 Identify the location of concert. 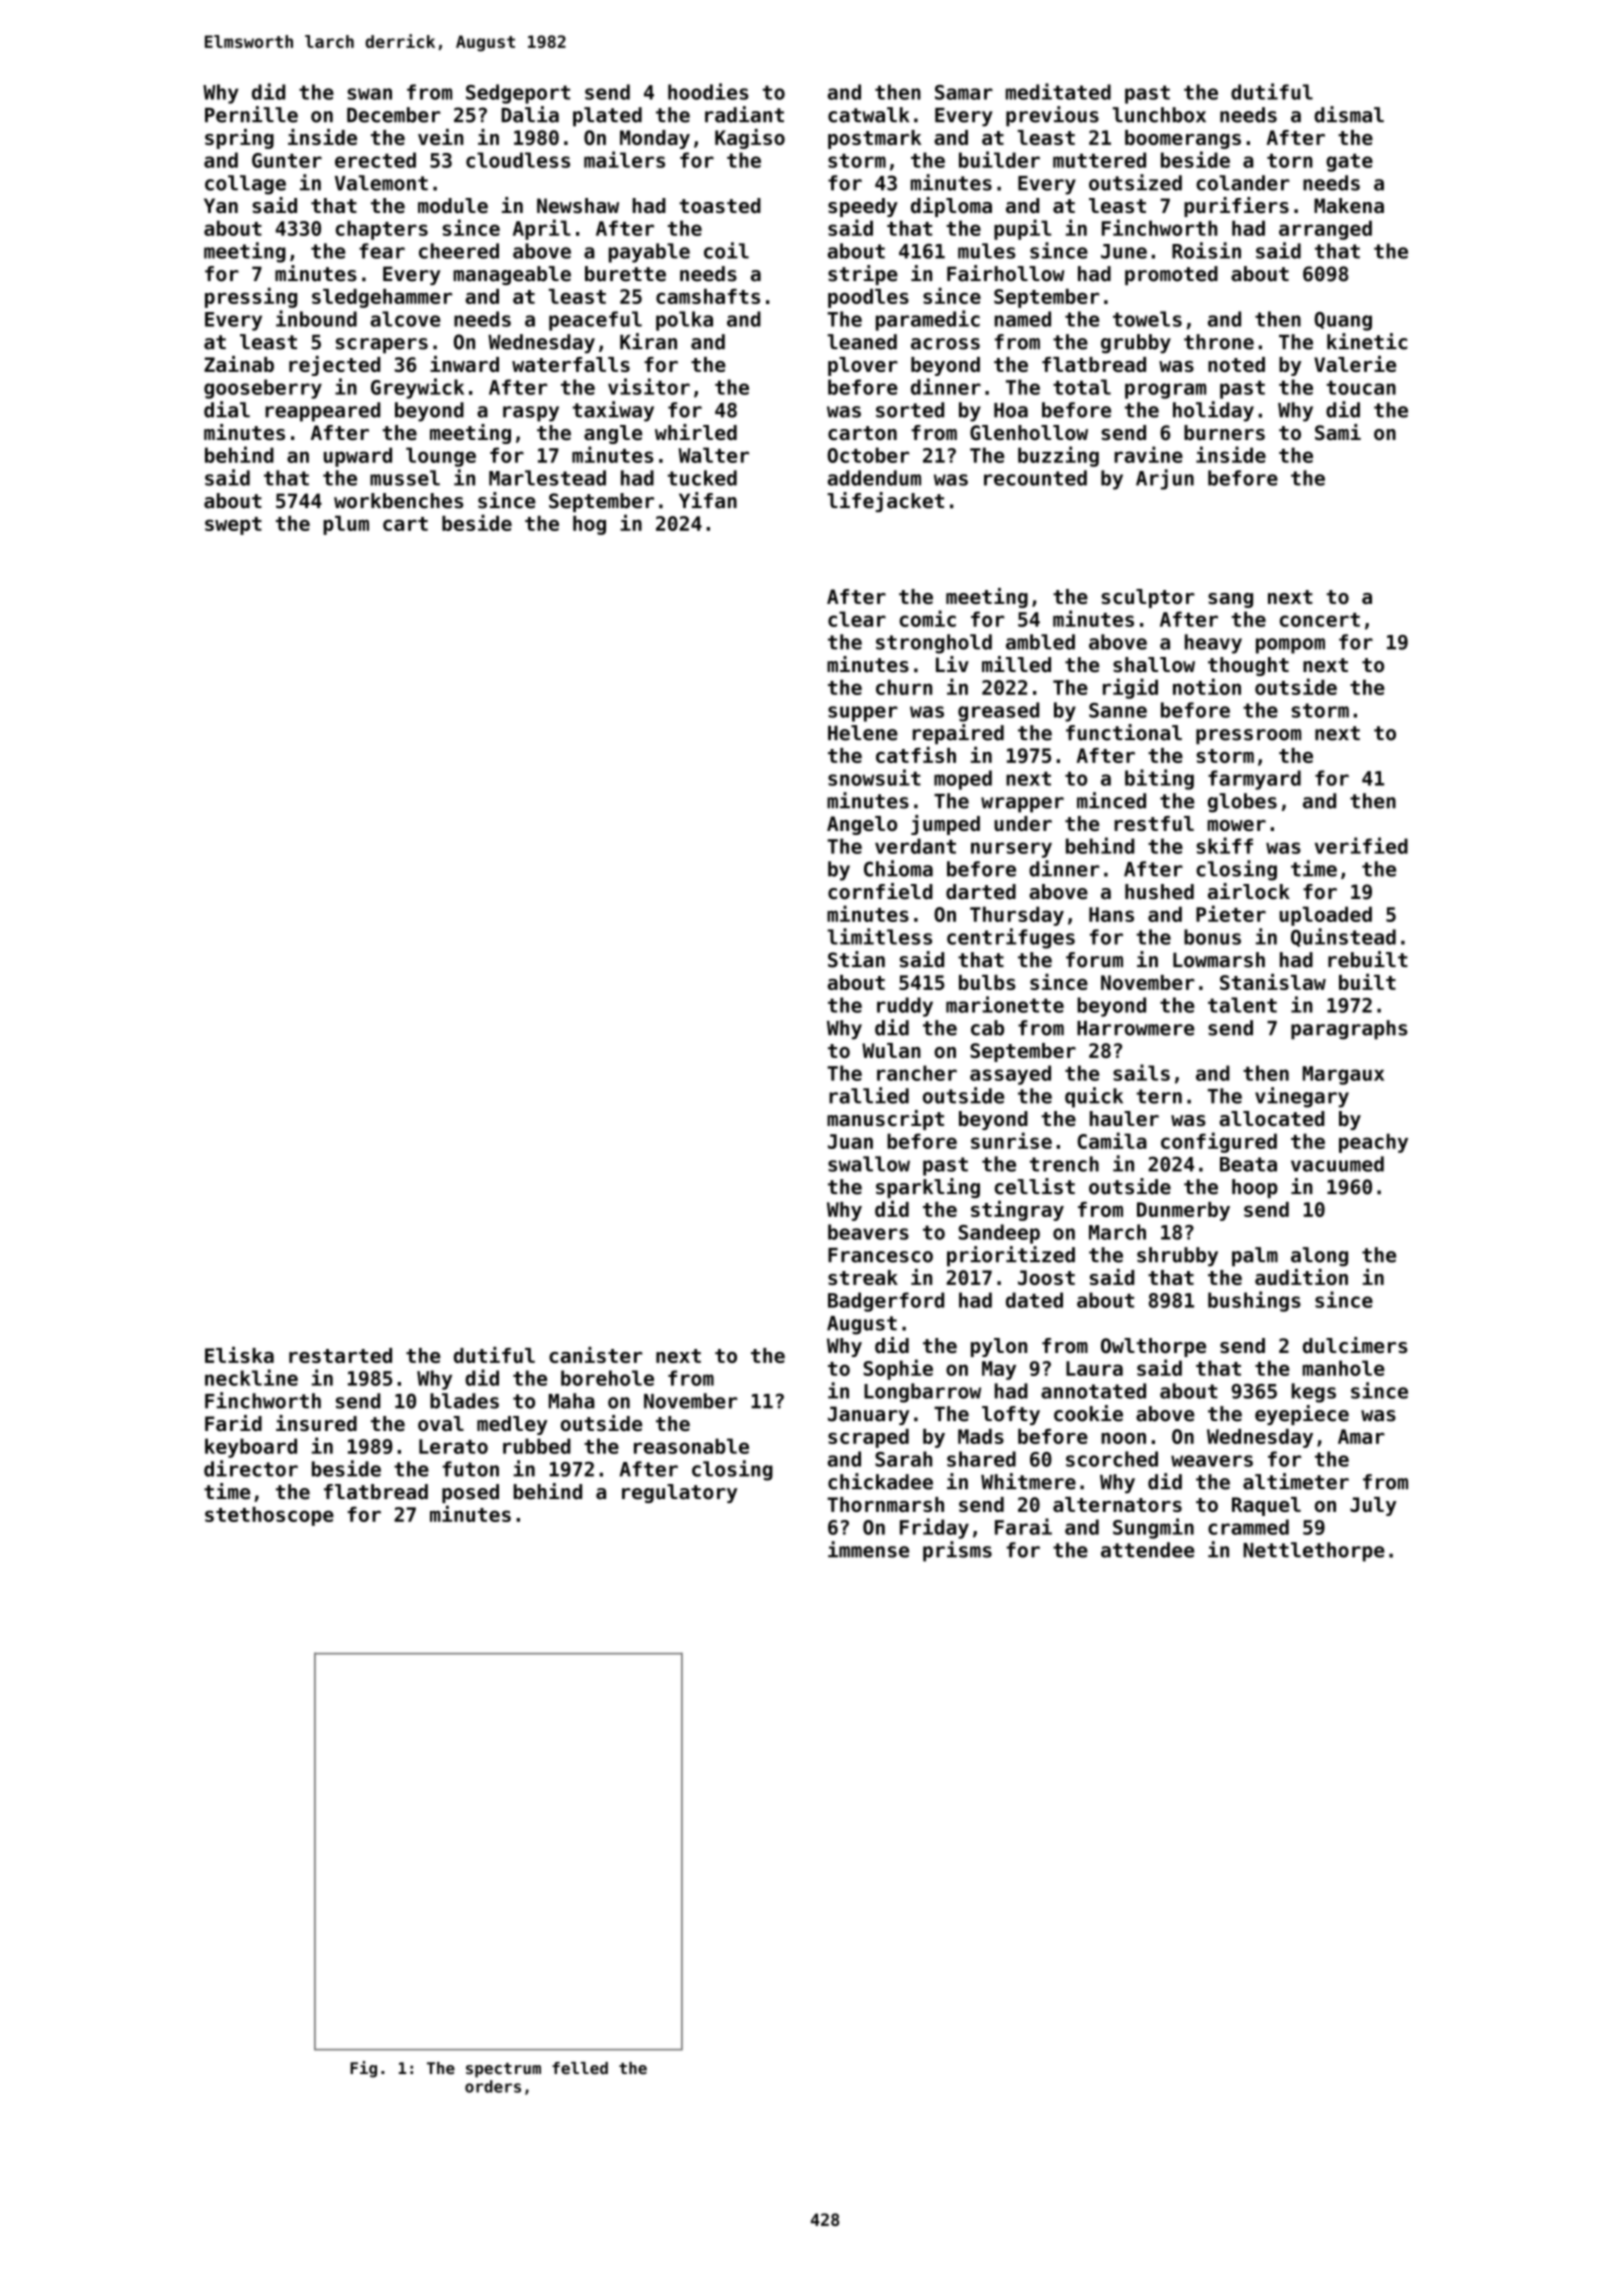
(1320, 620).
